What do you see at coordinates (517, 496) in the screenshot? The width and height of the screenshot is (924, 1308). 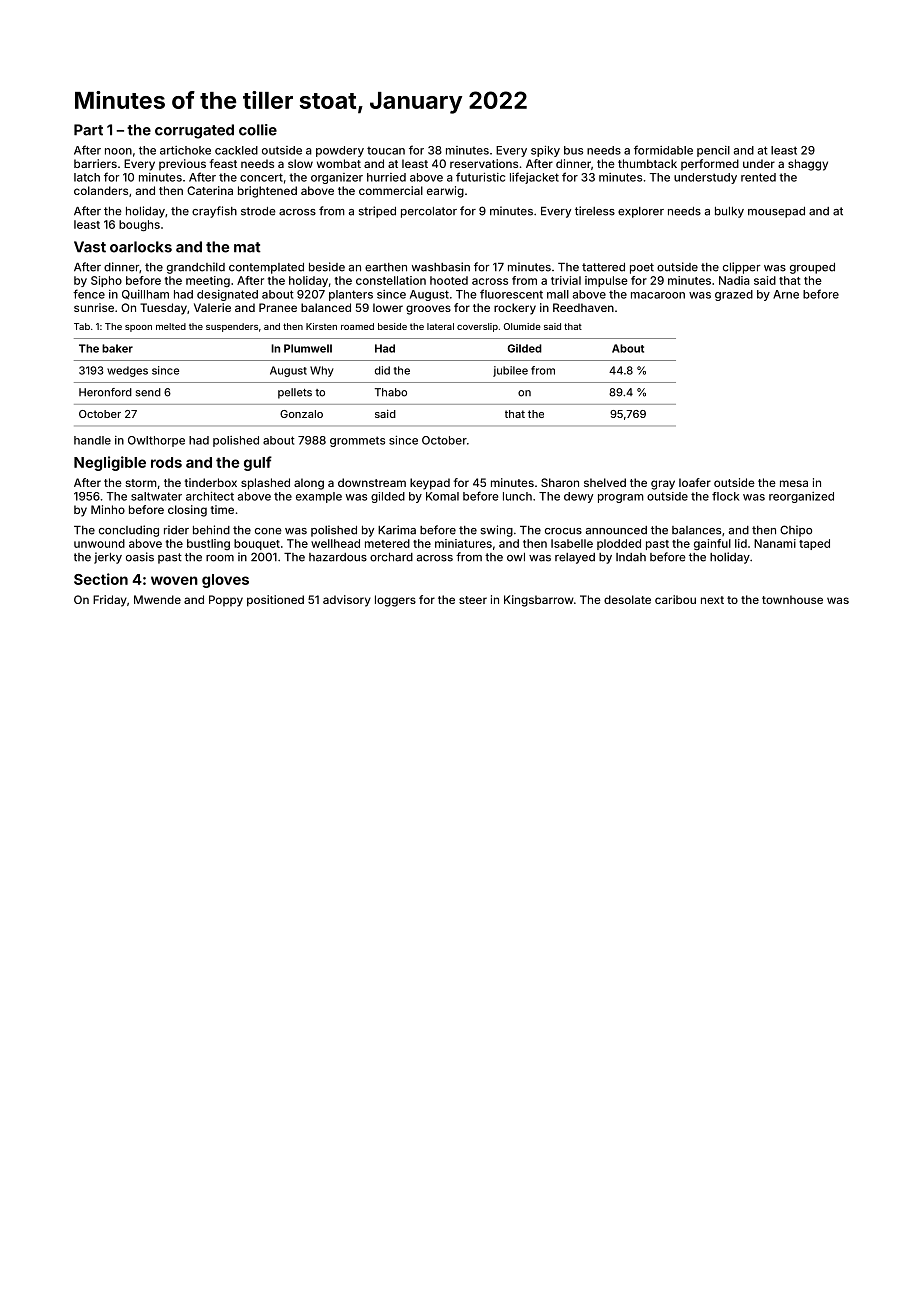 I see `lunch` at bounding box center [517, 496].
